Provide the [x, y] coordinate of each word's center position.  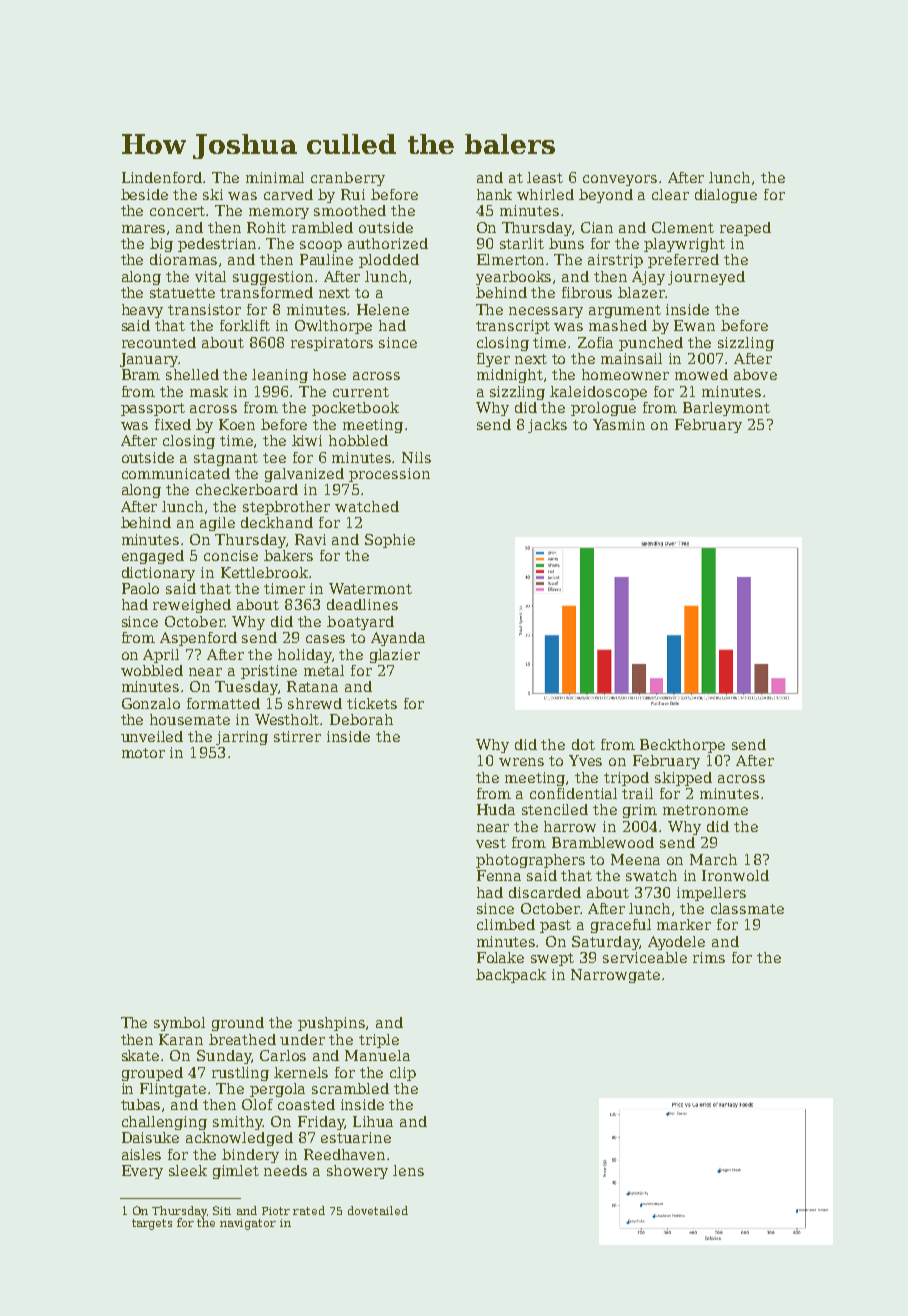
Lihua [373, 1121]
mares [143, 229]
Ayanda [398, 639]
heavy [142, 311]
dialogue [726, 196]
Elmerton [510, 259]
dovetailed [378, 1210]
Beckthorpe [682, 746]
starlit [522, 243]
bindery [250, 1156]
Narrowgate [615, 976]
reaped [745, 229]
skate [140, 1055]
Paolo [140, 588]
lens [408, 1170]
